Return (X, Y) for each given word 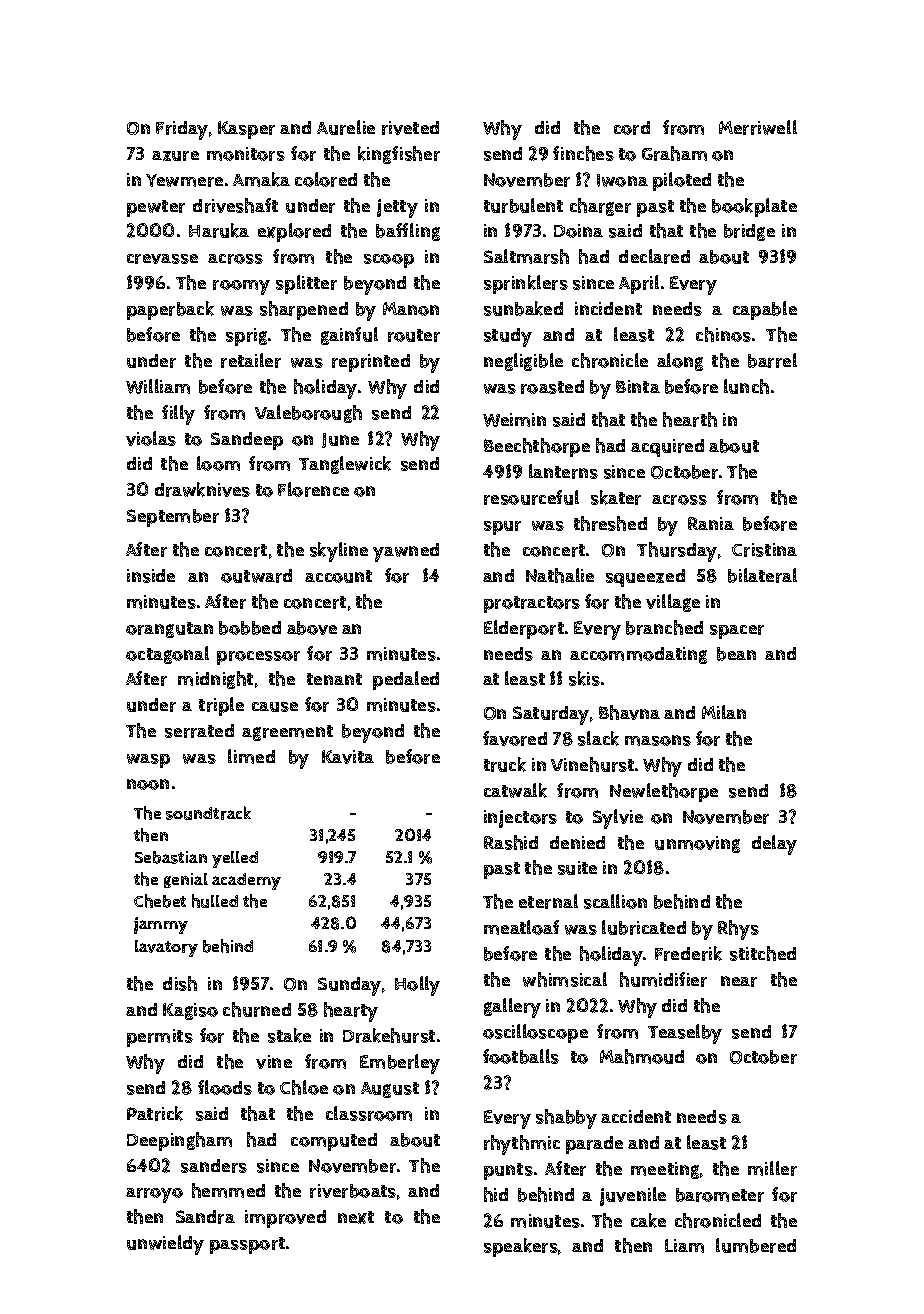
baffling (408, 232)
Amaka (261, 179)
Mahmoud (642, 1056)
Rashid (511, 842)
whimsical (565, 979)
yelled (235, 859)
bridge (749, 232)
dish (180, 983)
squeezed (645, 578)
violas (151, 438)
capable (765, 310)
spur (502, 528)
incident (608, 308)
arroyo (154, 1195)
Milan (724, 712)
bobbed (250, 628)
